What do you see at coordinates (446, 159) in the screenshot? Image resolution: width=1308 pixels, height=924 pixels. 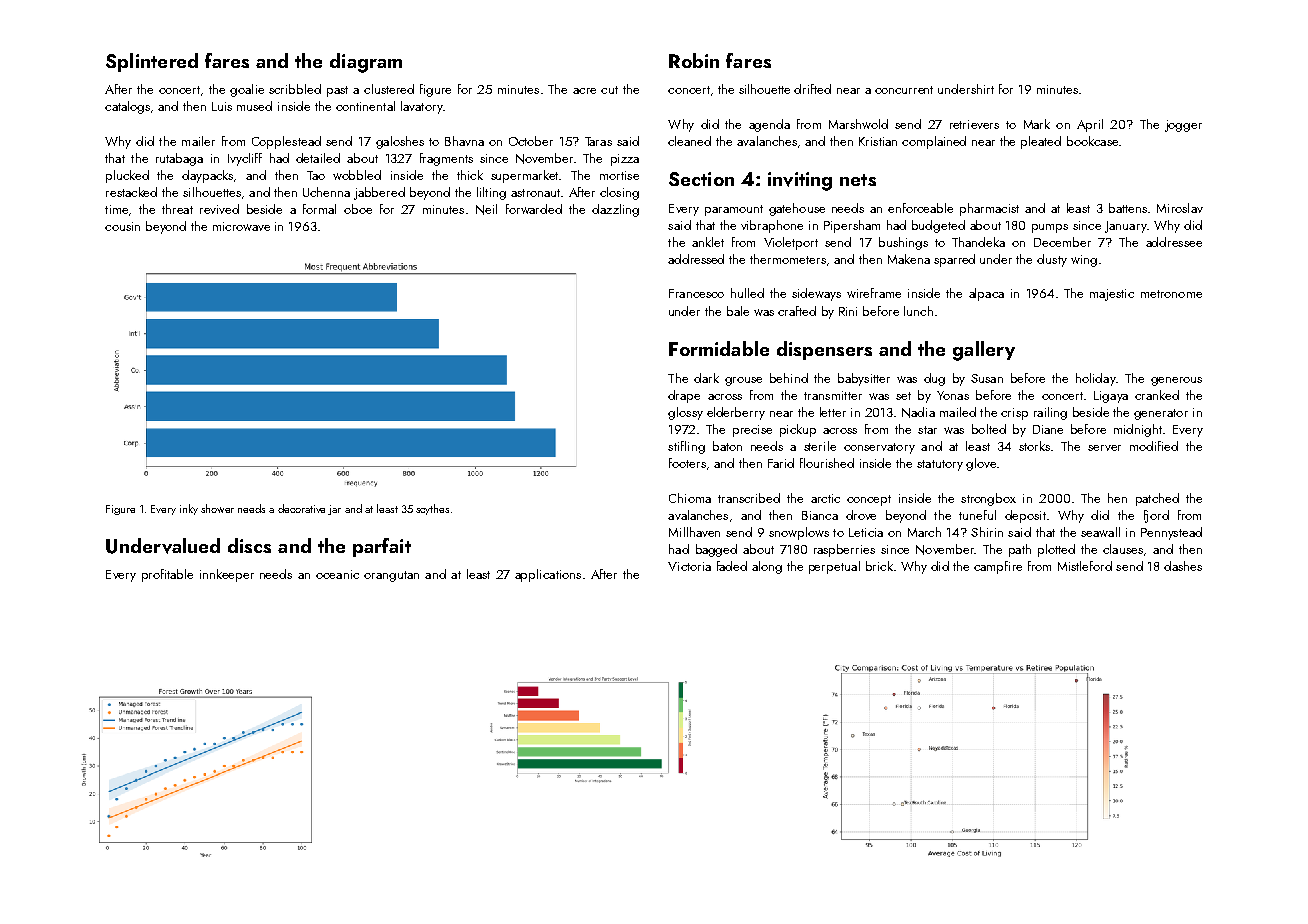 I see `fragments` at bounding box center [446, 159].
